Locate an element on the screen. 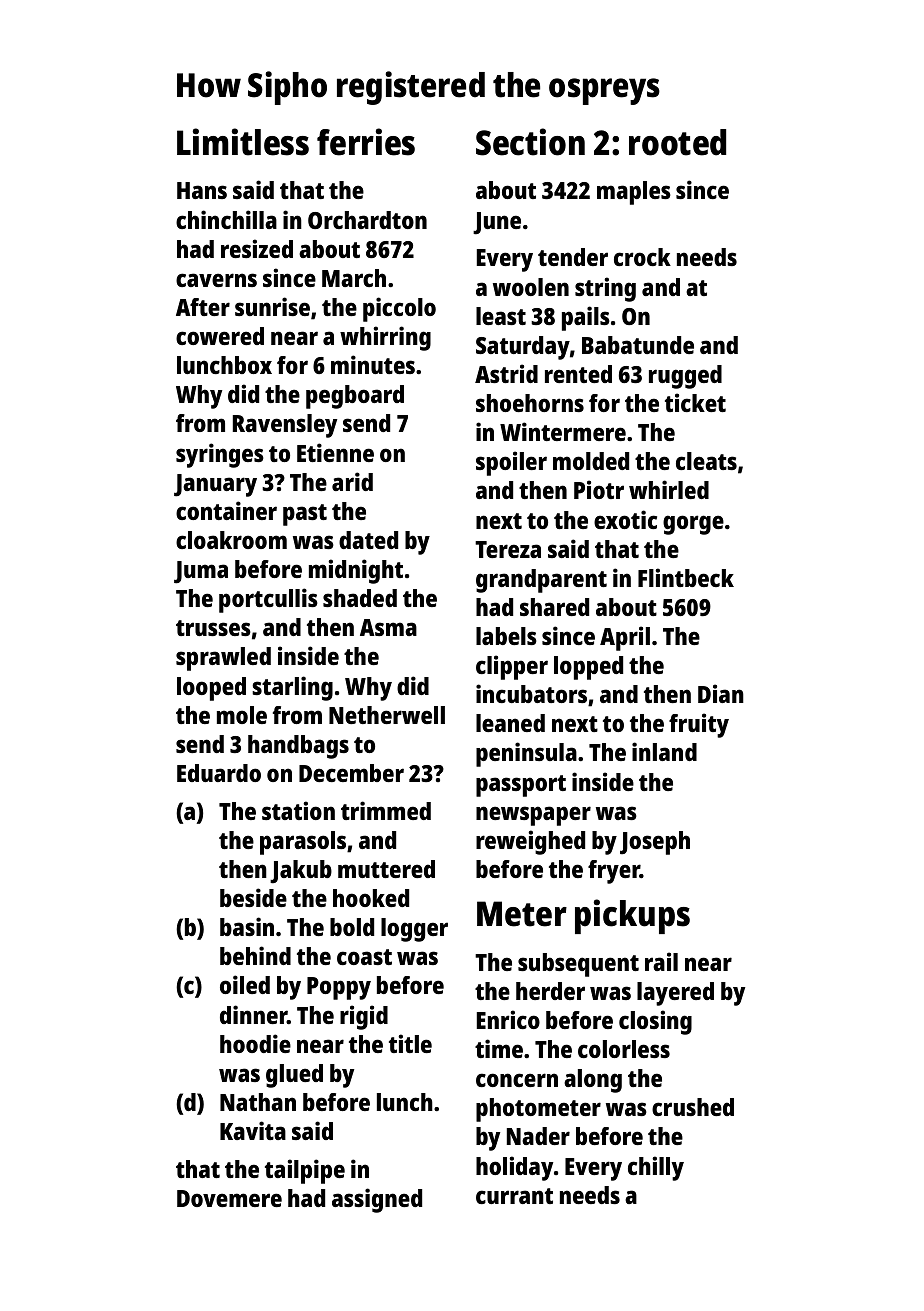 This screenshot has height=1311, width=924. currant is located at coordinates (514, 1196).
